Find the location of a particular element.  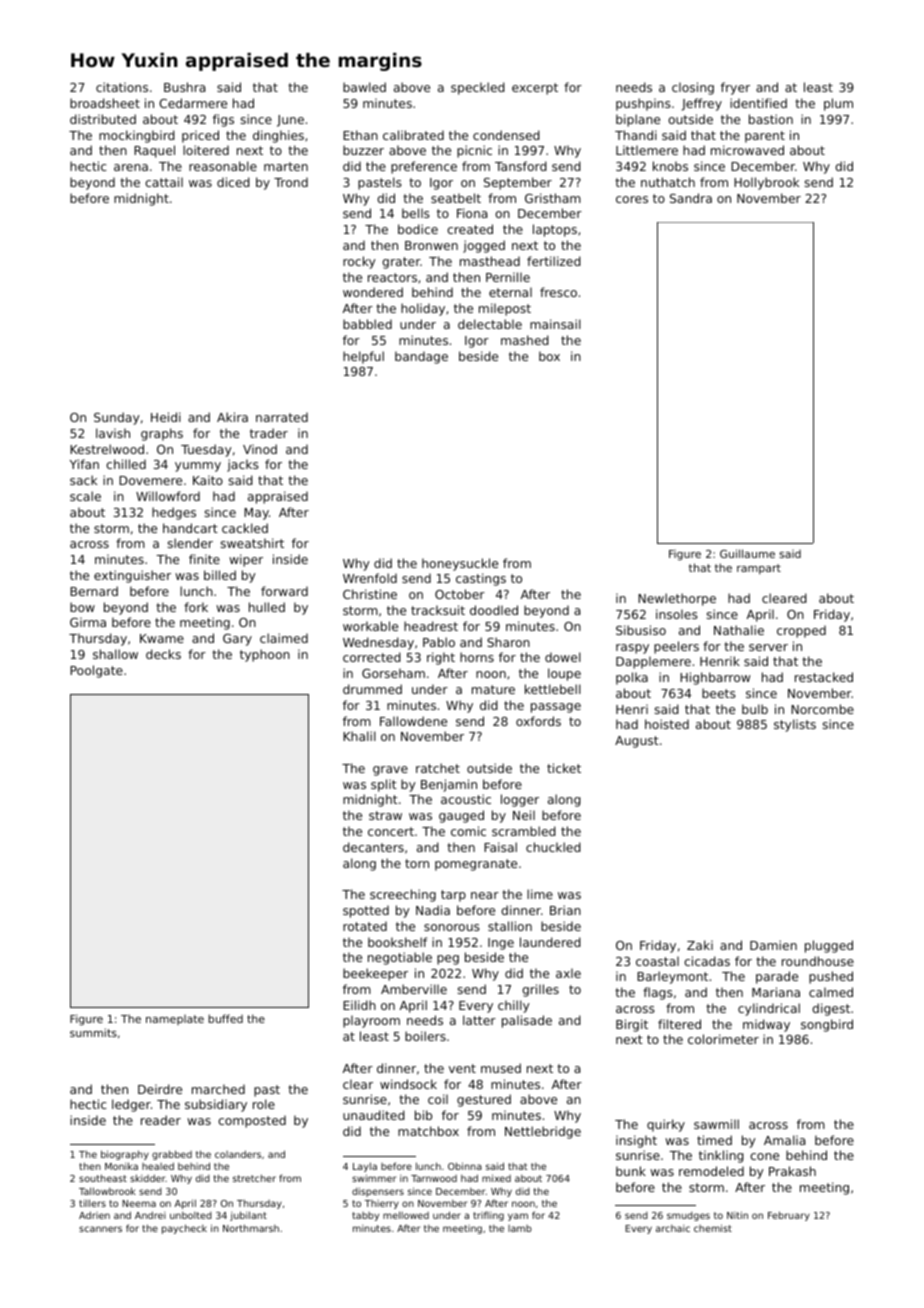

Brian is located at coordinates (565, 910).
